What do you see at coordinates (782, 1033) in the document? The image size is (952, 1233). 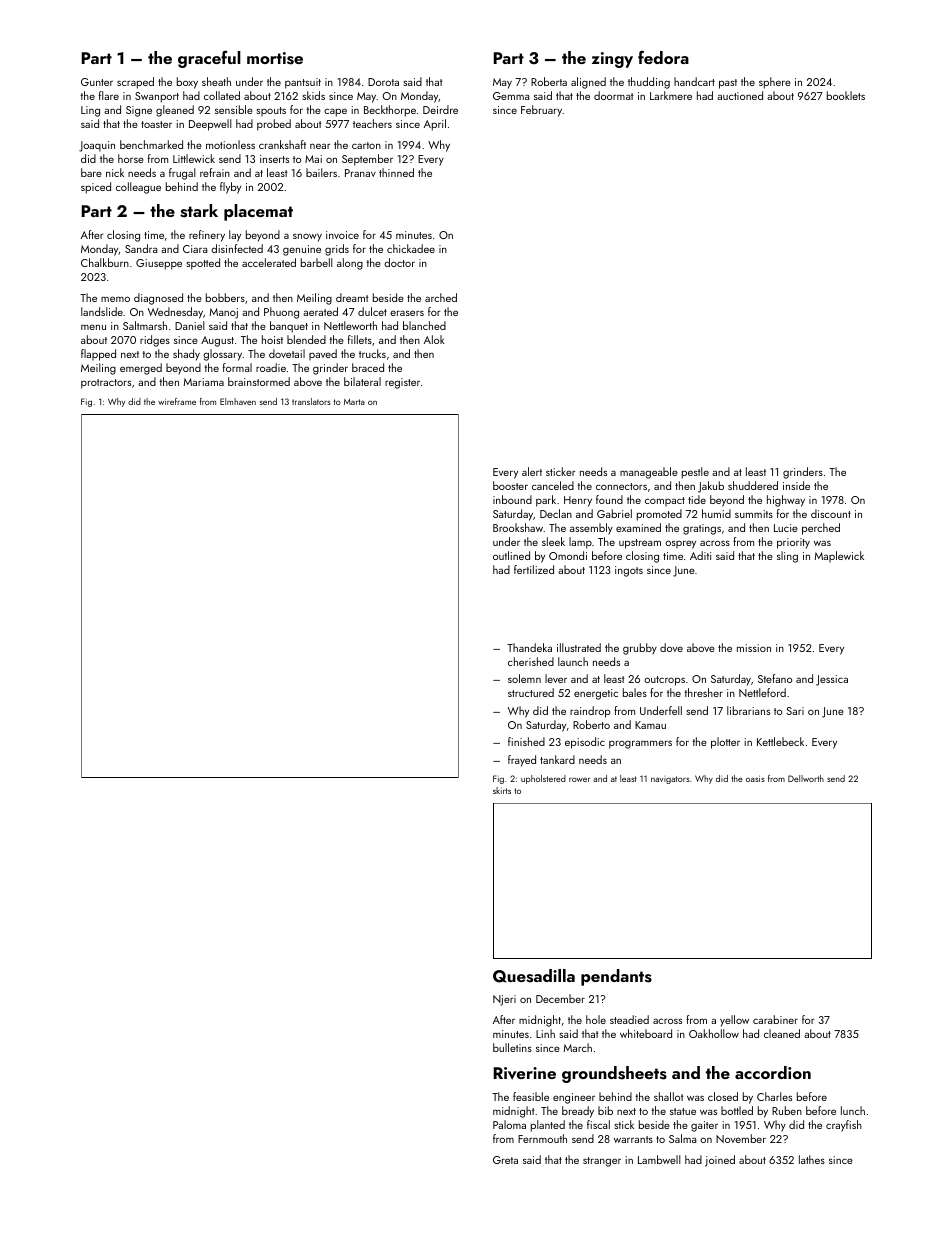 I see `cleaned` at bounding box center [782, 1033].
